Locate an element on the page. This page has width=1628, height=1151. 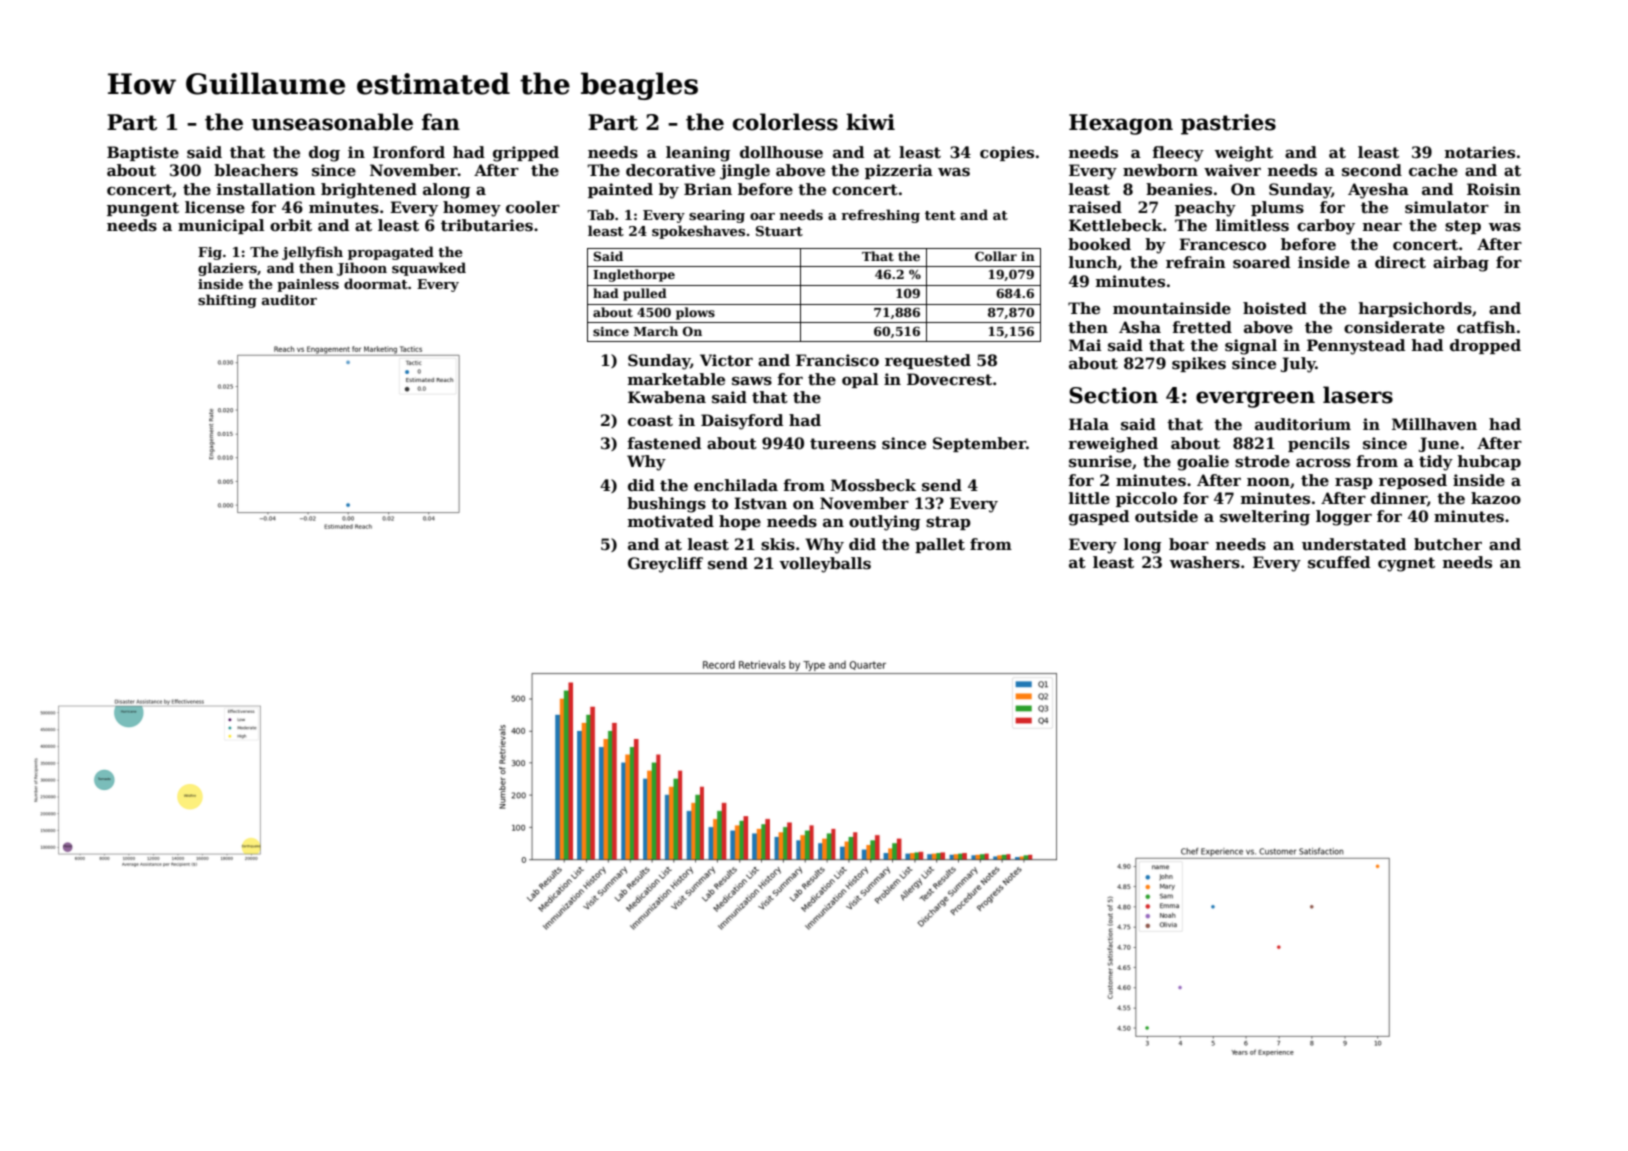
Dovecrest is located at coordinates (949, 379).
